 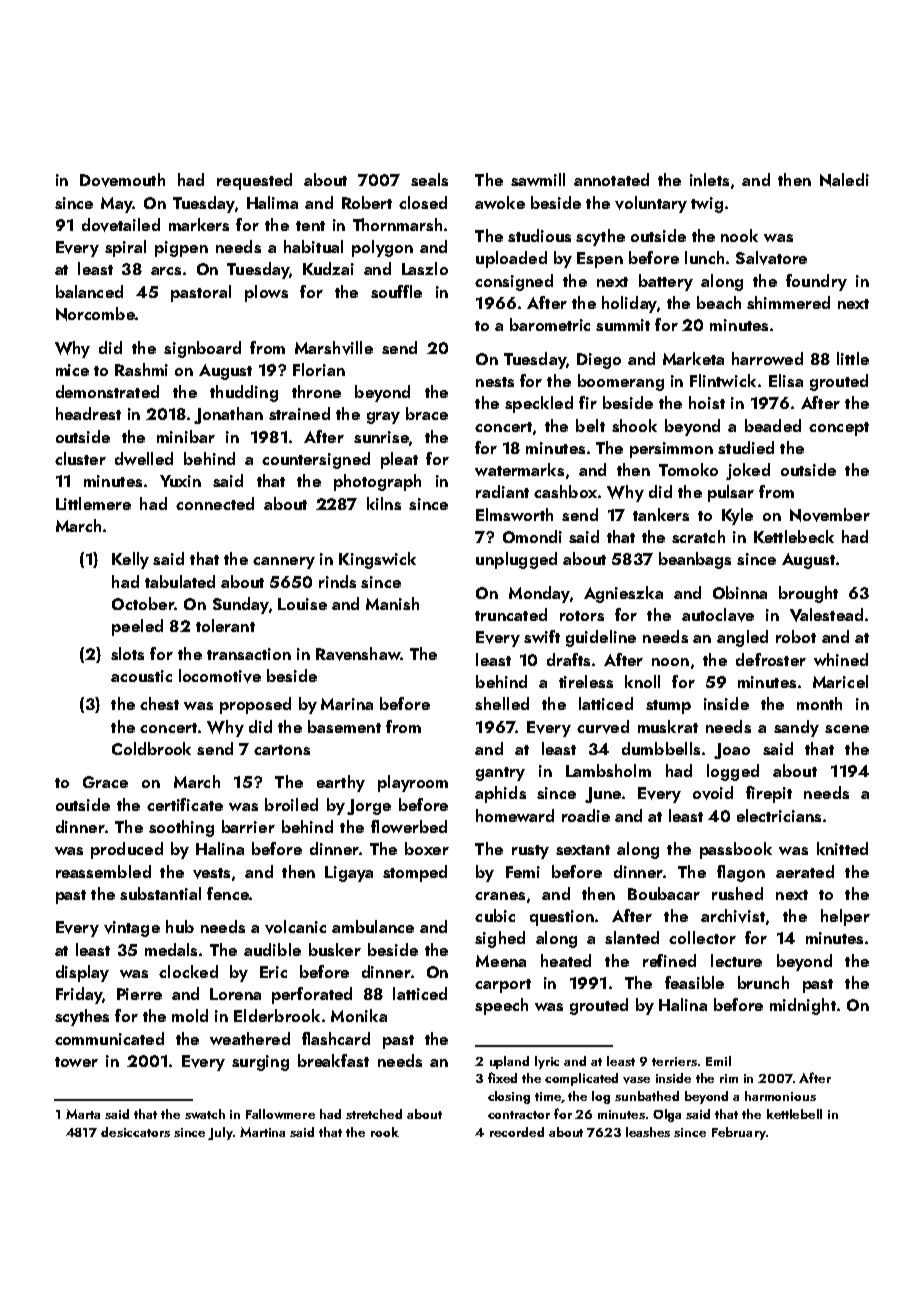 I want to click on gantry, so click(x=500, y=774).
